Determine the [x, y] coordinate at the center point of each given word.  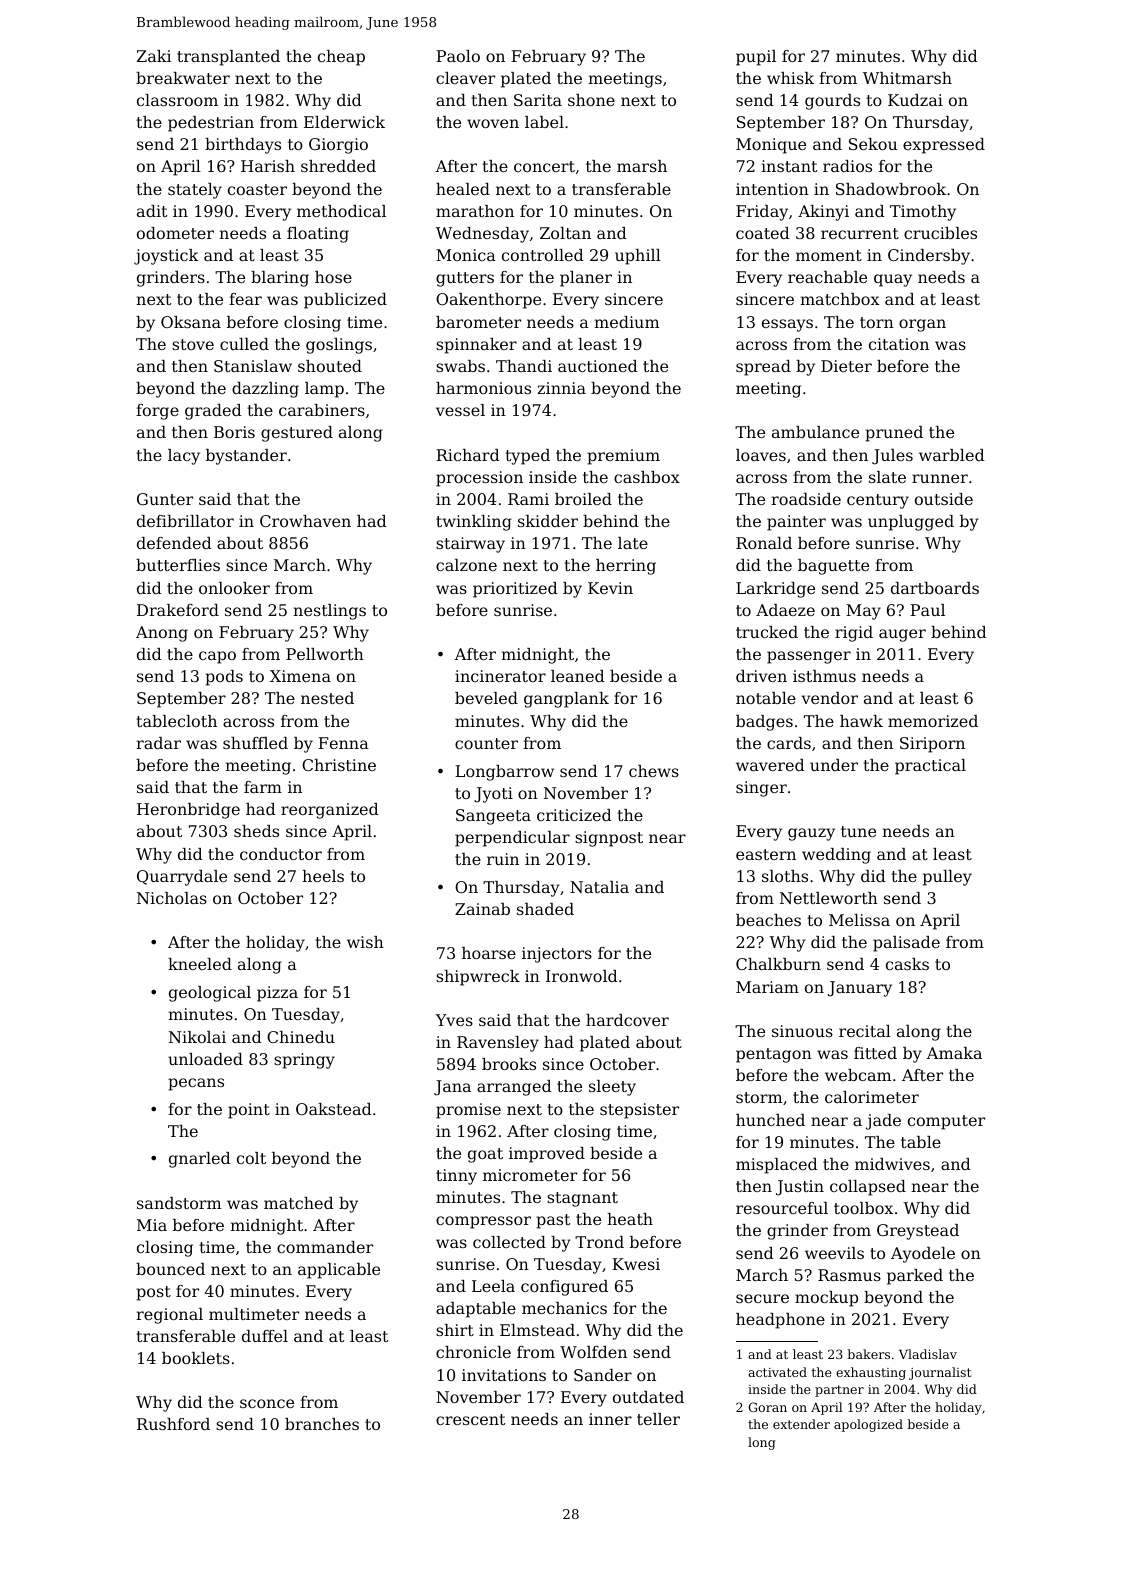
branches [322, 1424]
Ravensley [498, 1044]
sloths [785, 876]
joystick [166, 257]
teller [658, 1419]
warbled [952, 455]
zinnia [561, 388]
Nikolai [197, 1037]
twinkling [474, 523]
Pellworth [325, 654]
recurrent [860, 233]
